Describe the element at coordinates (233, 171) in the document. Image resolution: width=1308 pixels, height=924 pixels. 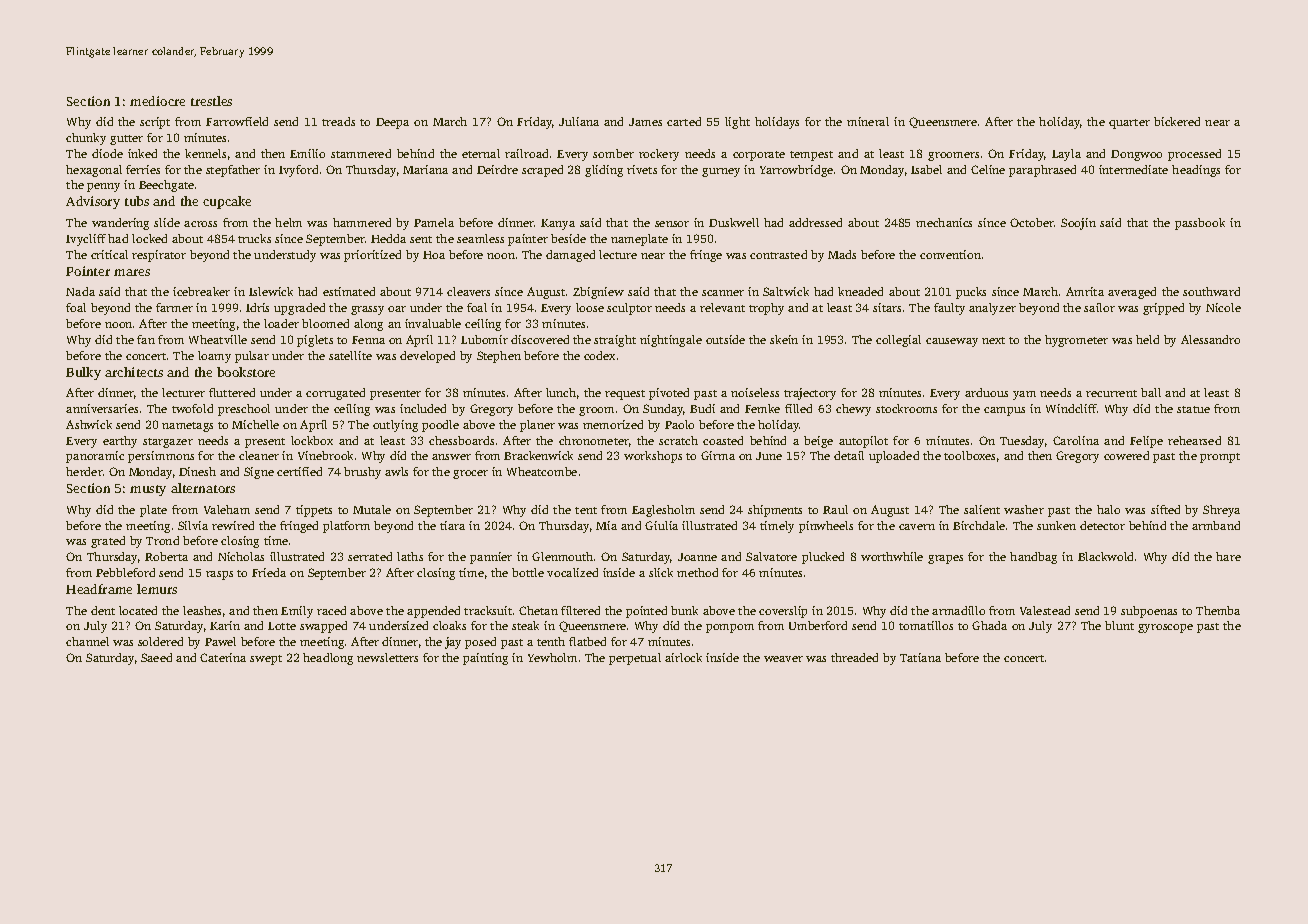
I see `stepfather` at that location.
